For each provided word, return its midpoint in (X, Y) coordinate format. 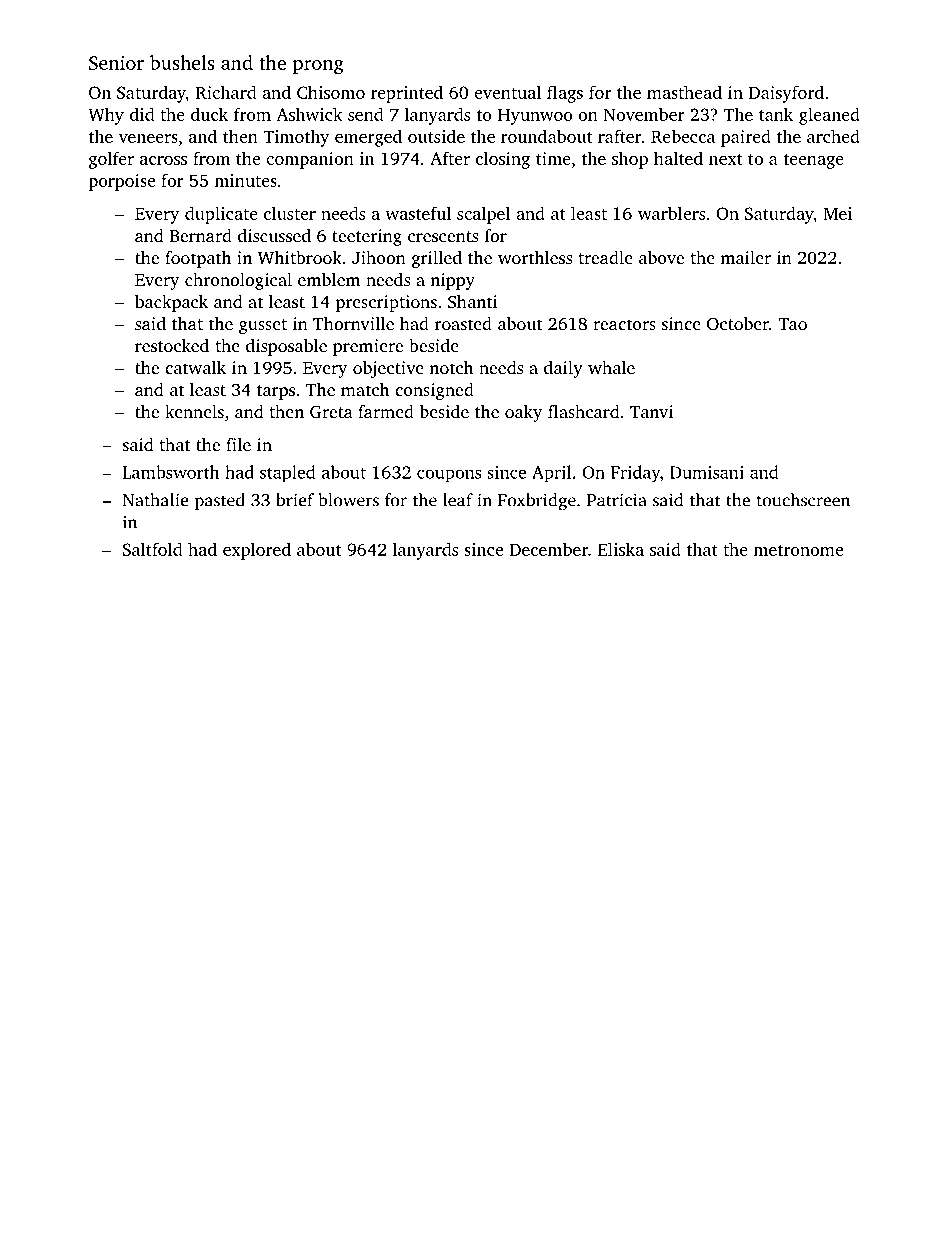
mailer (745, 257)
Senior (116, 62)
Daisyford (786, 94)
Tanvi (651, 411)
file (238, 444)
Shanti (472, 302)
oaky (523, 413)
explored (257, 551)
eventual (507, 92)
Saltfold (153, 549)
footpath (198, 259)
